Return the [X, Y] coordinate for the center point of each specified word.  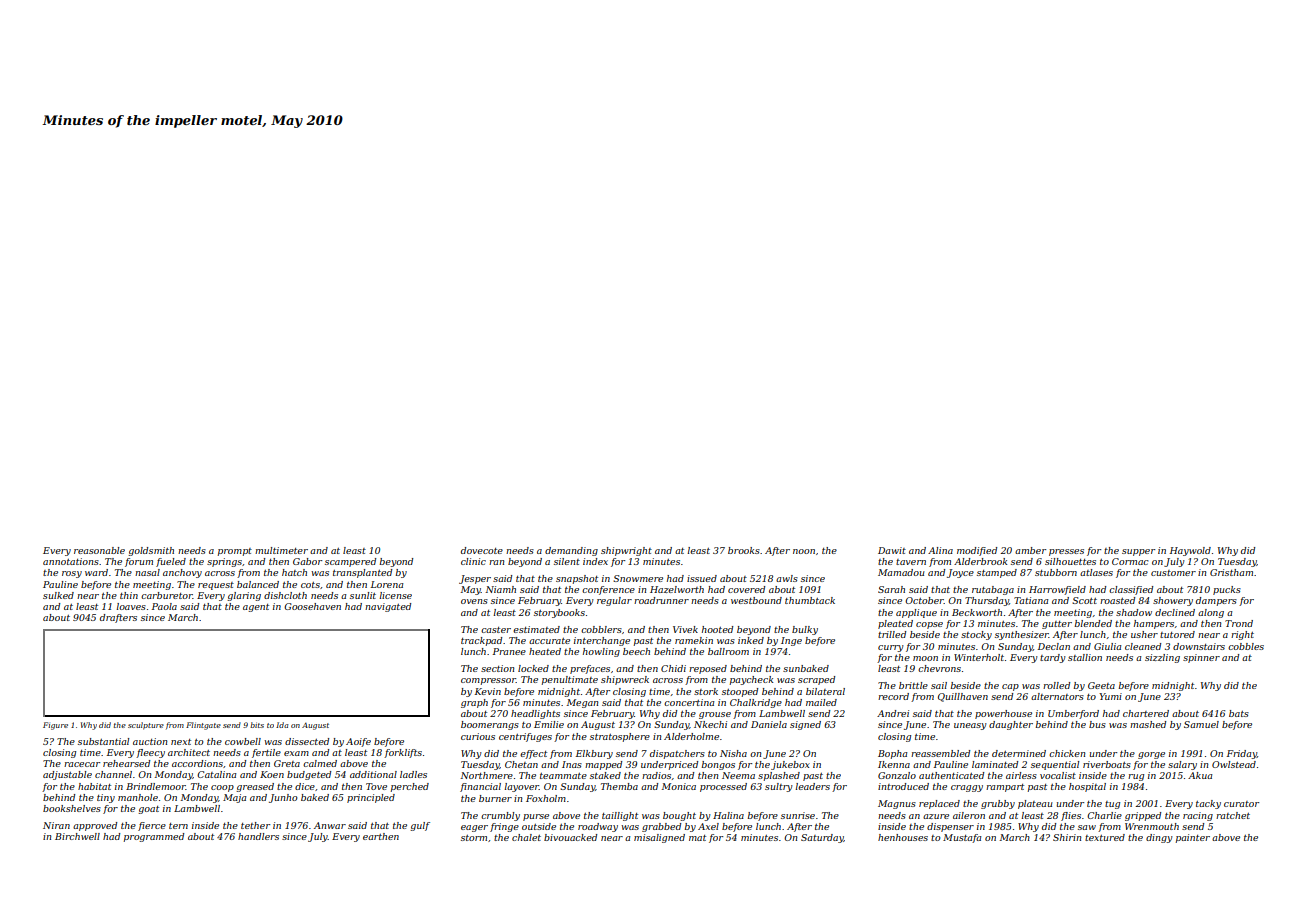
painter [1193, 838]
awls [787, 578]
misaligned [659, 838]
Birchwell [77, 836]
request [216, 586]
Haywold [1190, 551]
